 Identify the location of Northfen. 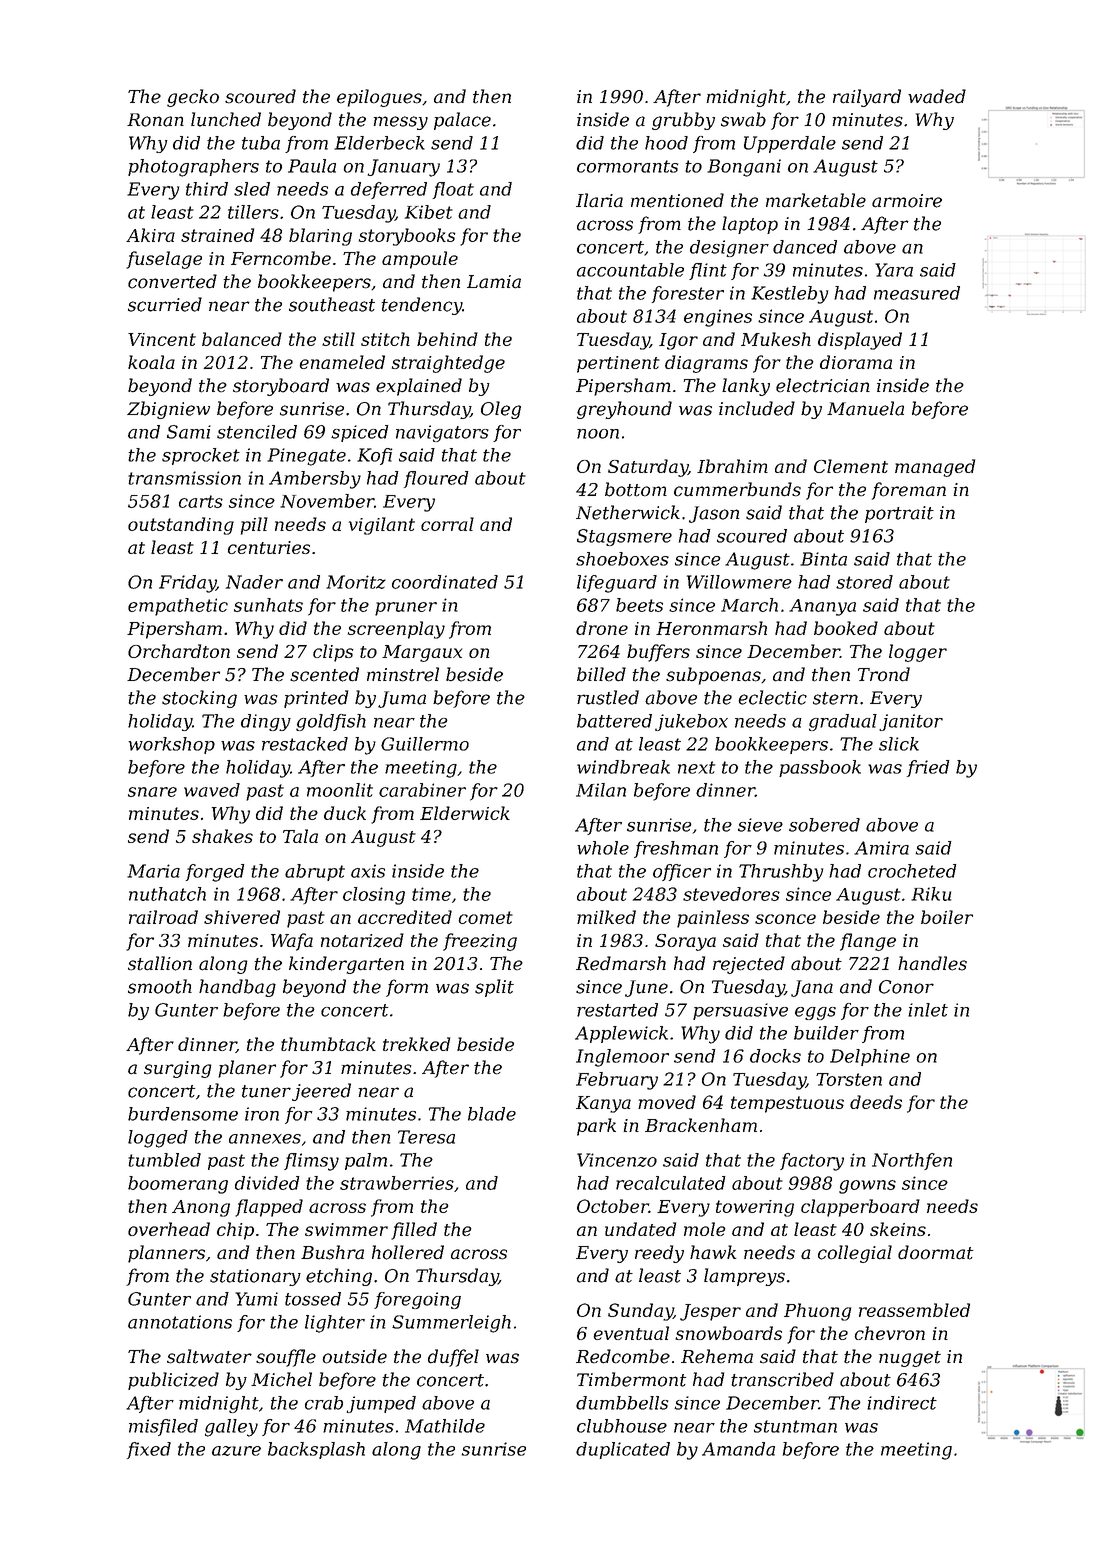
(912, 1161).
